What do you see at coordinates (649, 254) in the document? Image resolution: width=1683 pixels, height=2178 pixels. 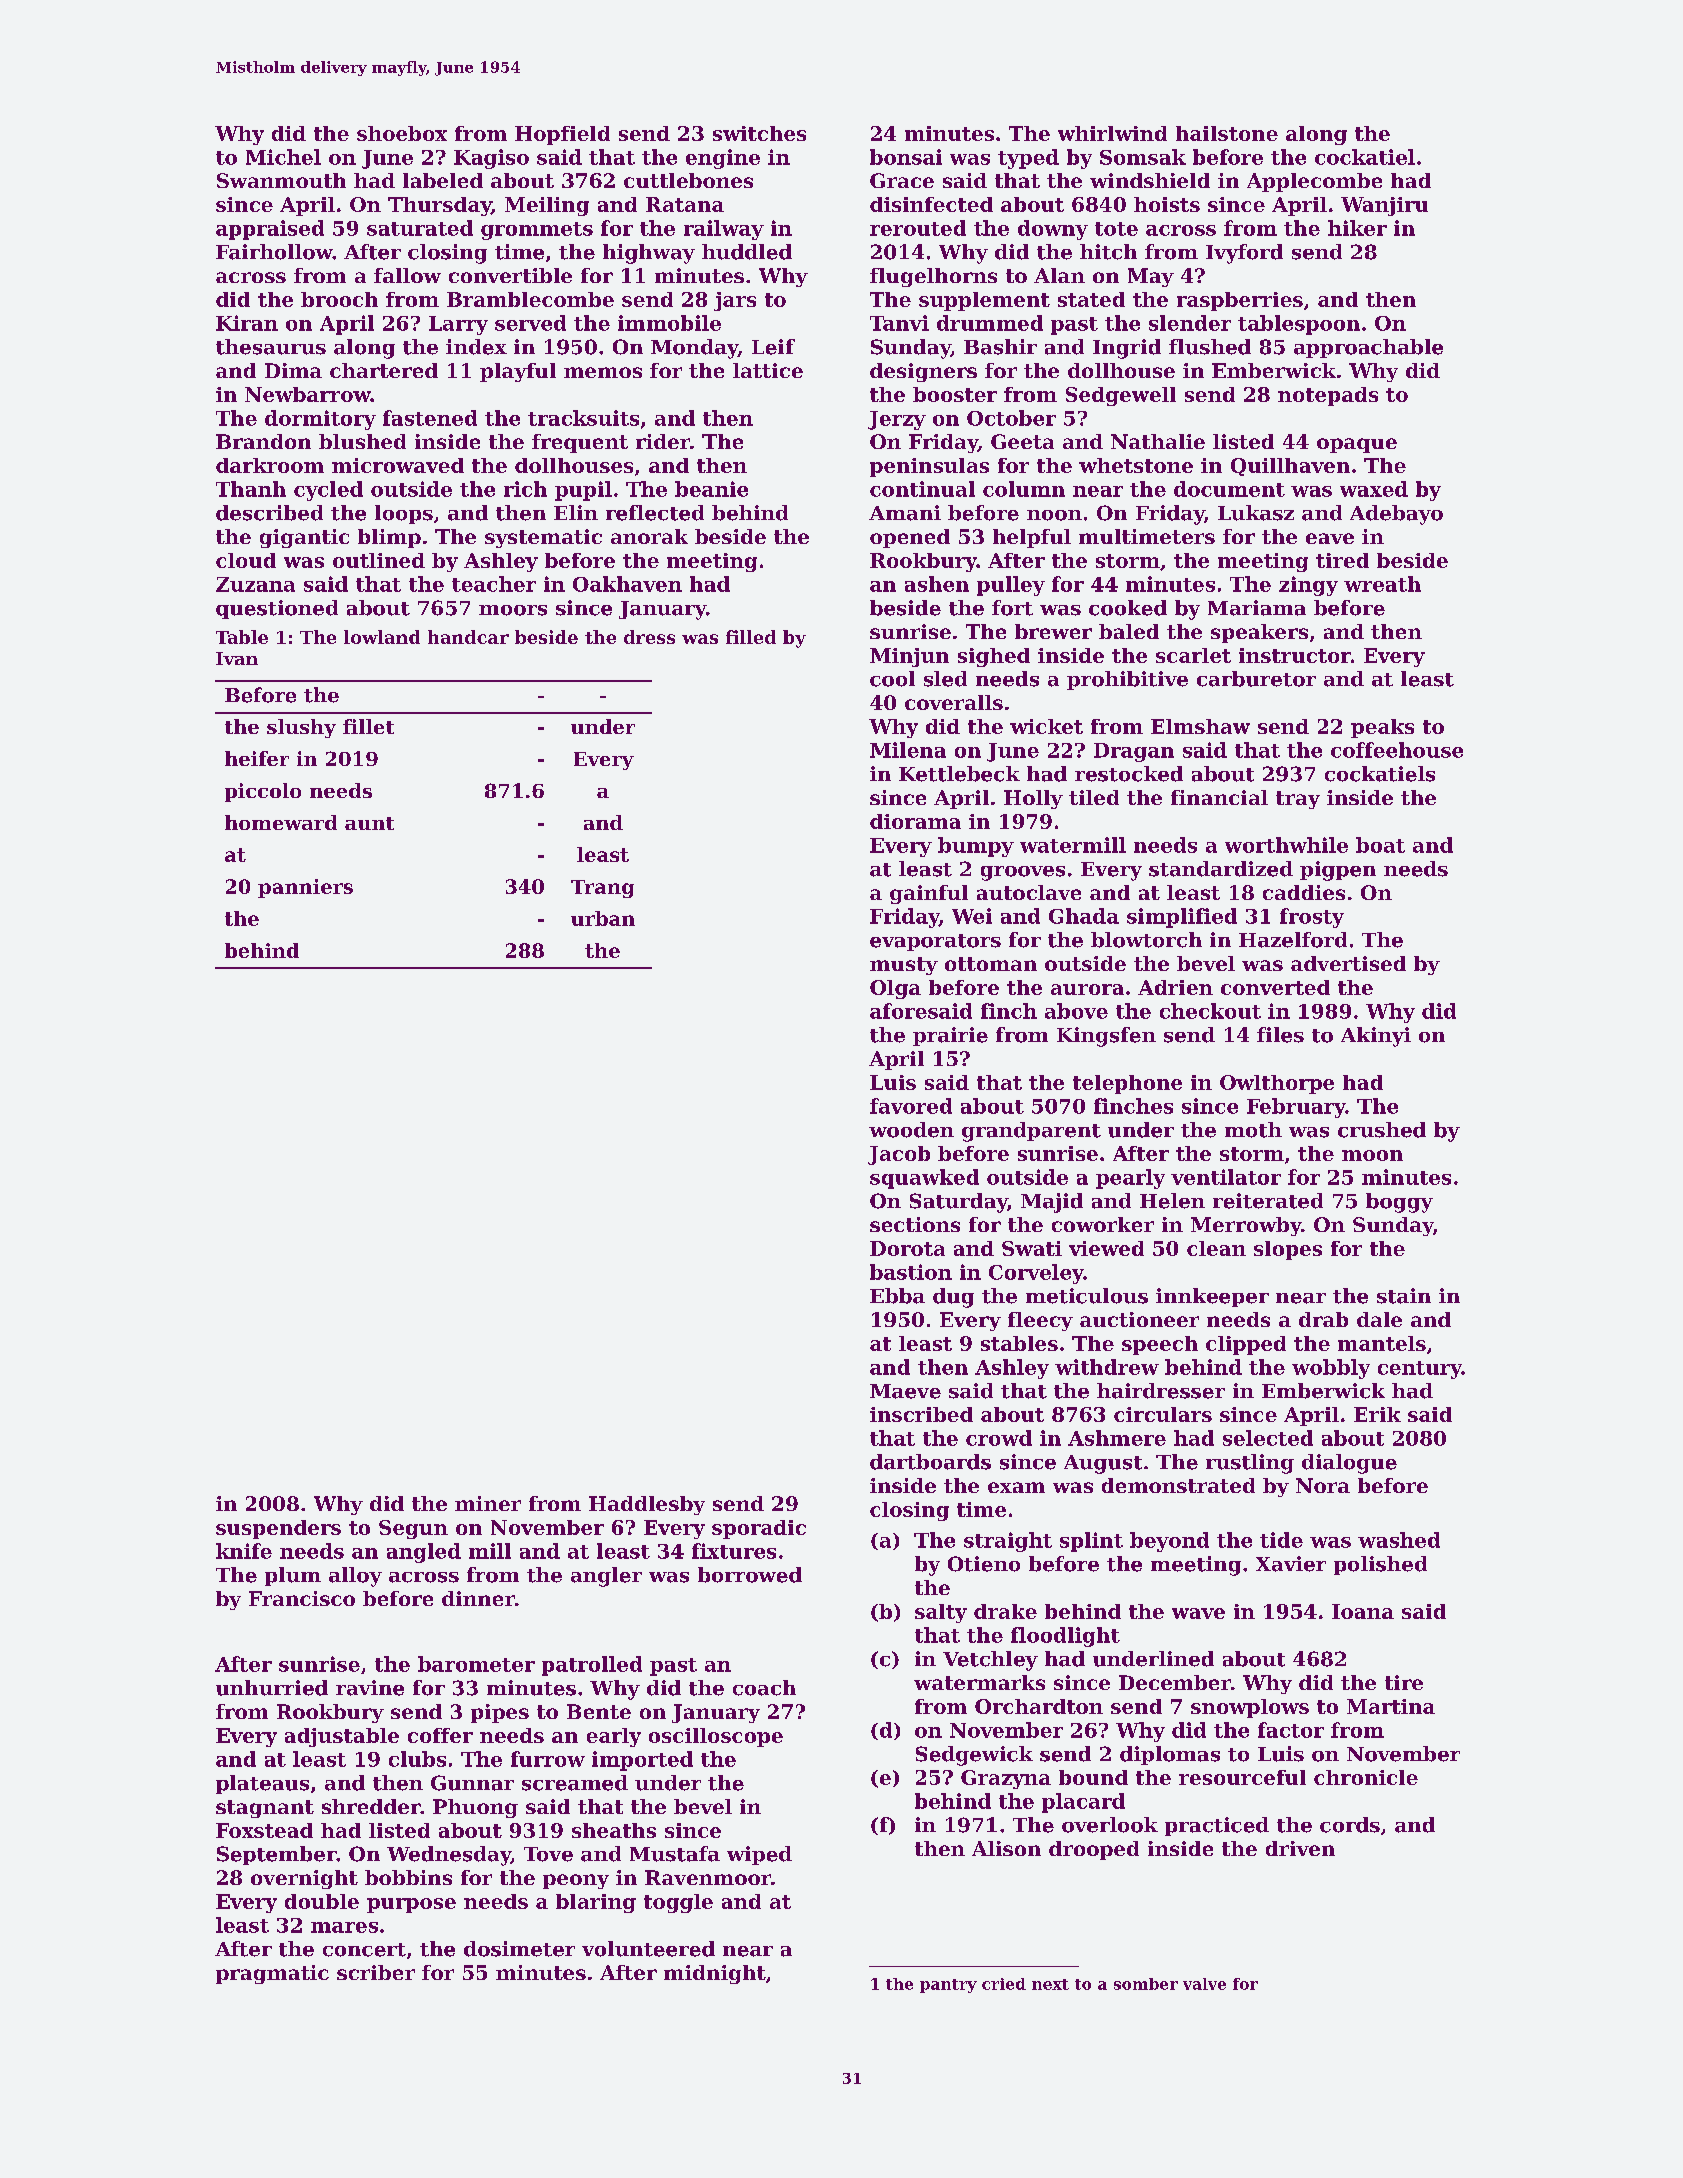 I see `highway` at bounding box center [649, 254].
